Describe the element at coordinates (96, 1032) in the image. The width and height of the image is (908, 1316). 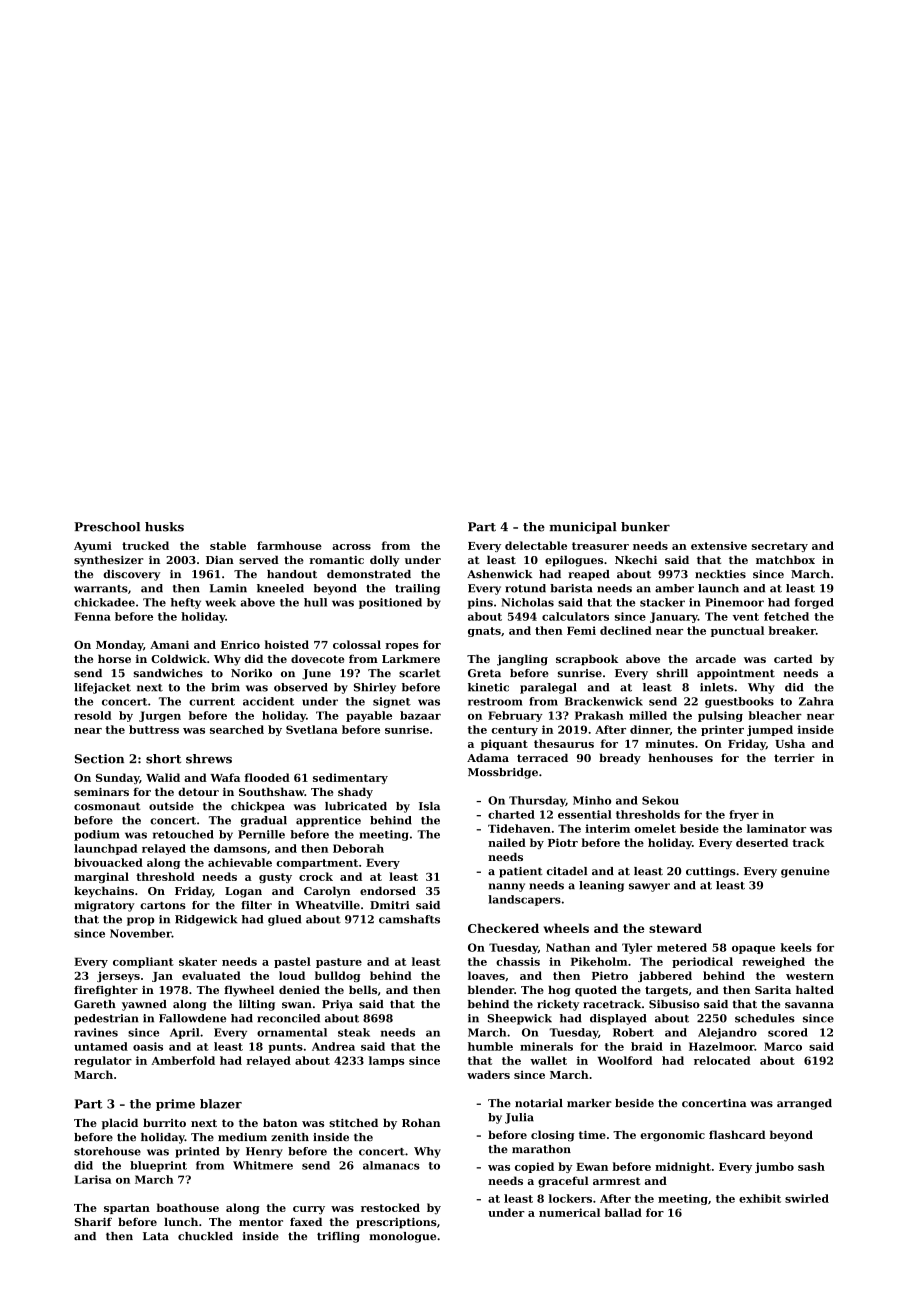
I see `ravines` at that location.
